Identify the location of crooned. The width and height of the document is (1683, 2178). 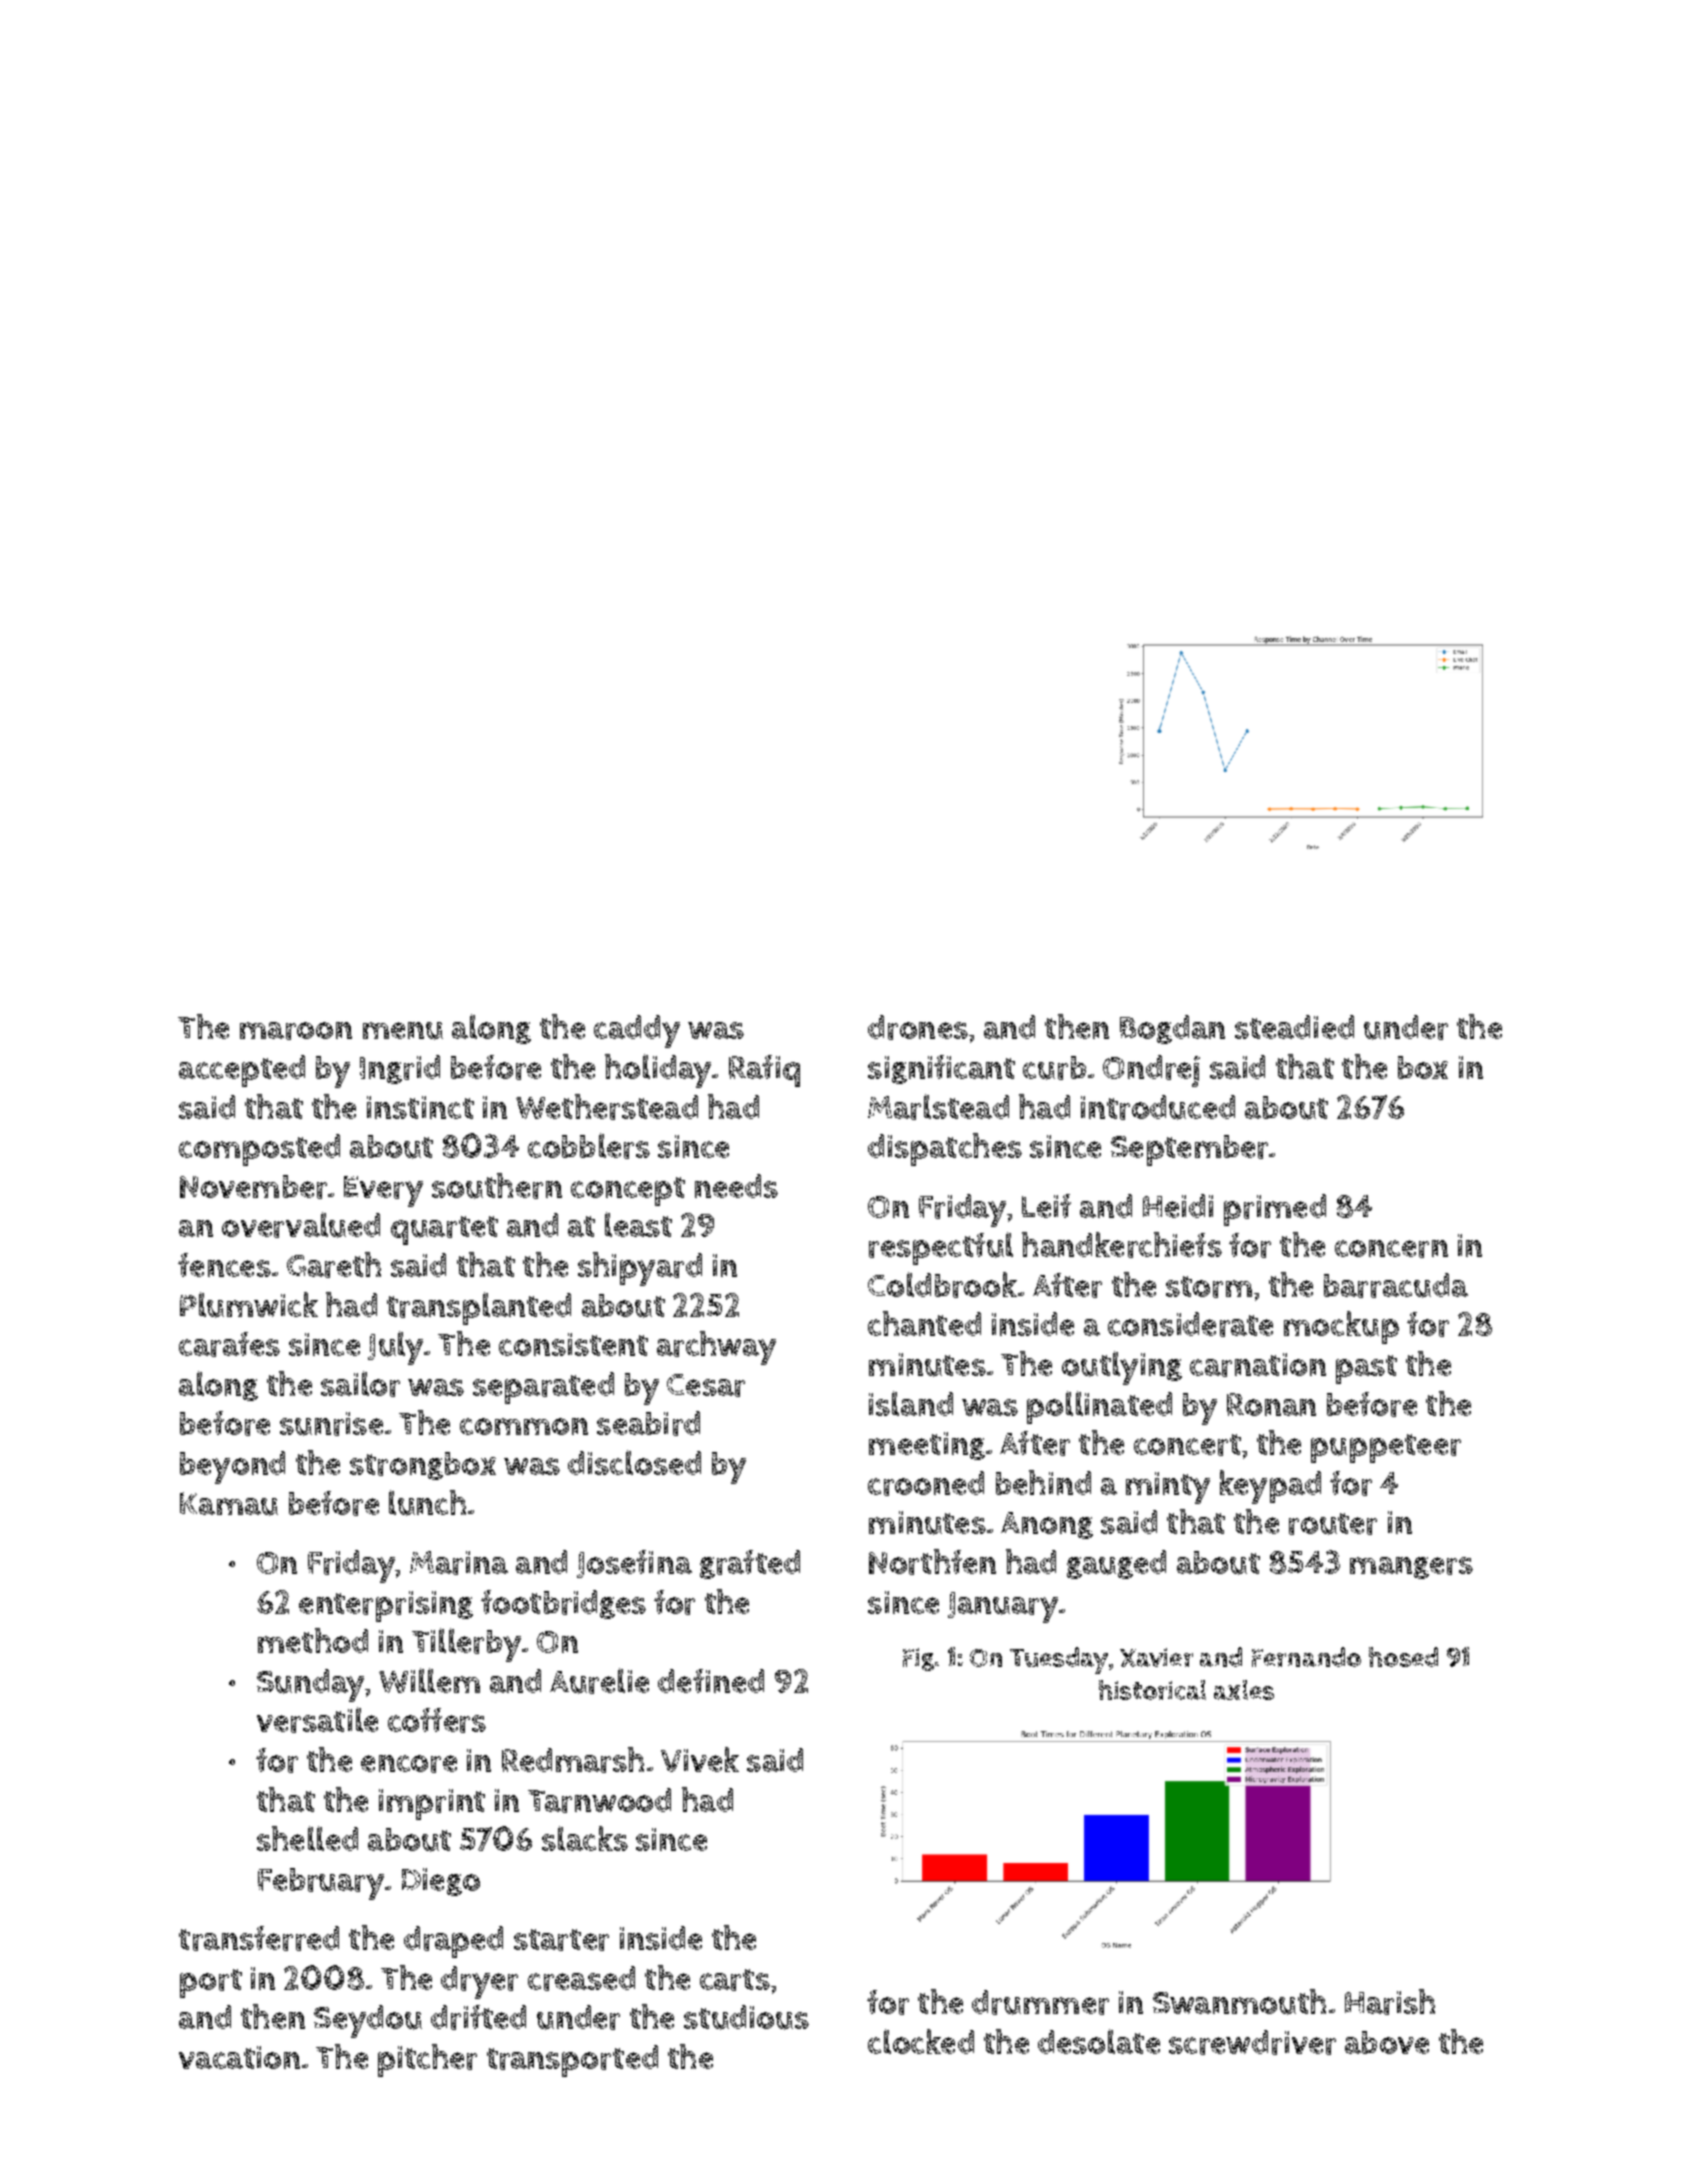
(926, 1483).
